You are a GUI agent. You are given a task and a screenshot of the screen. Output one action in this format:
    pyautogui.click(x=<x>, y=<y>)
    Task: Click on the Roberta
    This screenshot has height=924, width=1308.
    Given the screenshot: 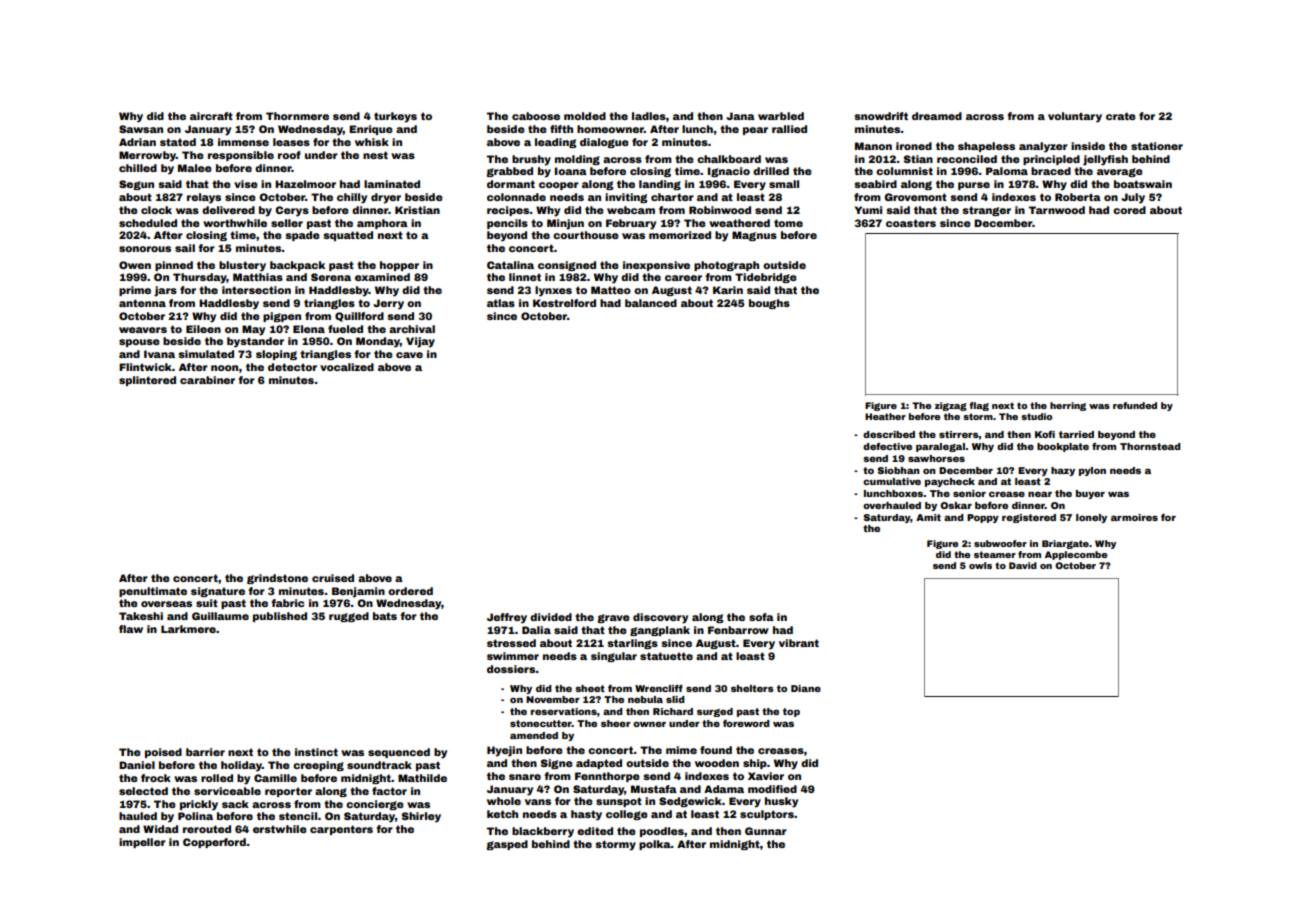 What is the action you would take?
    pyautogui.click(x=1078, y=197)
